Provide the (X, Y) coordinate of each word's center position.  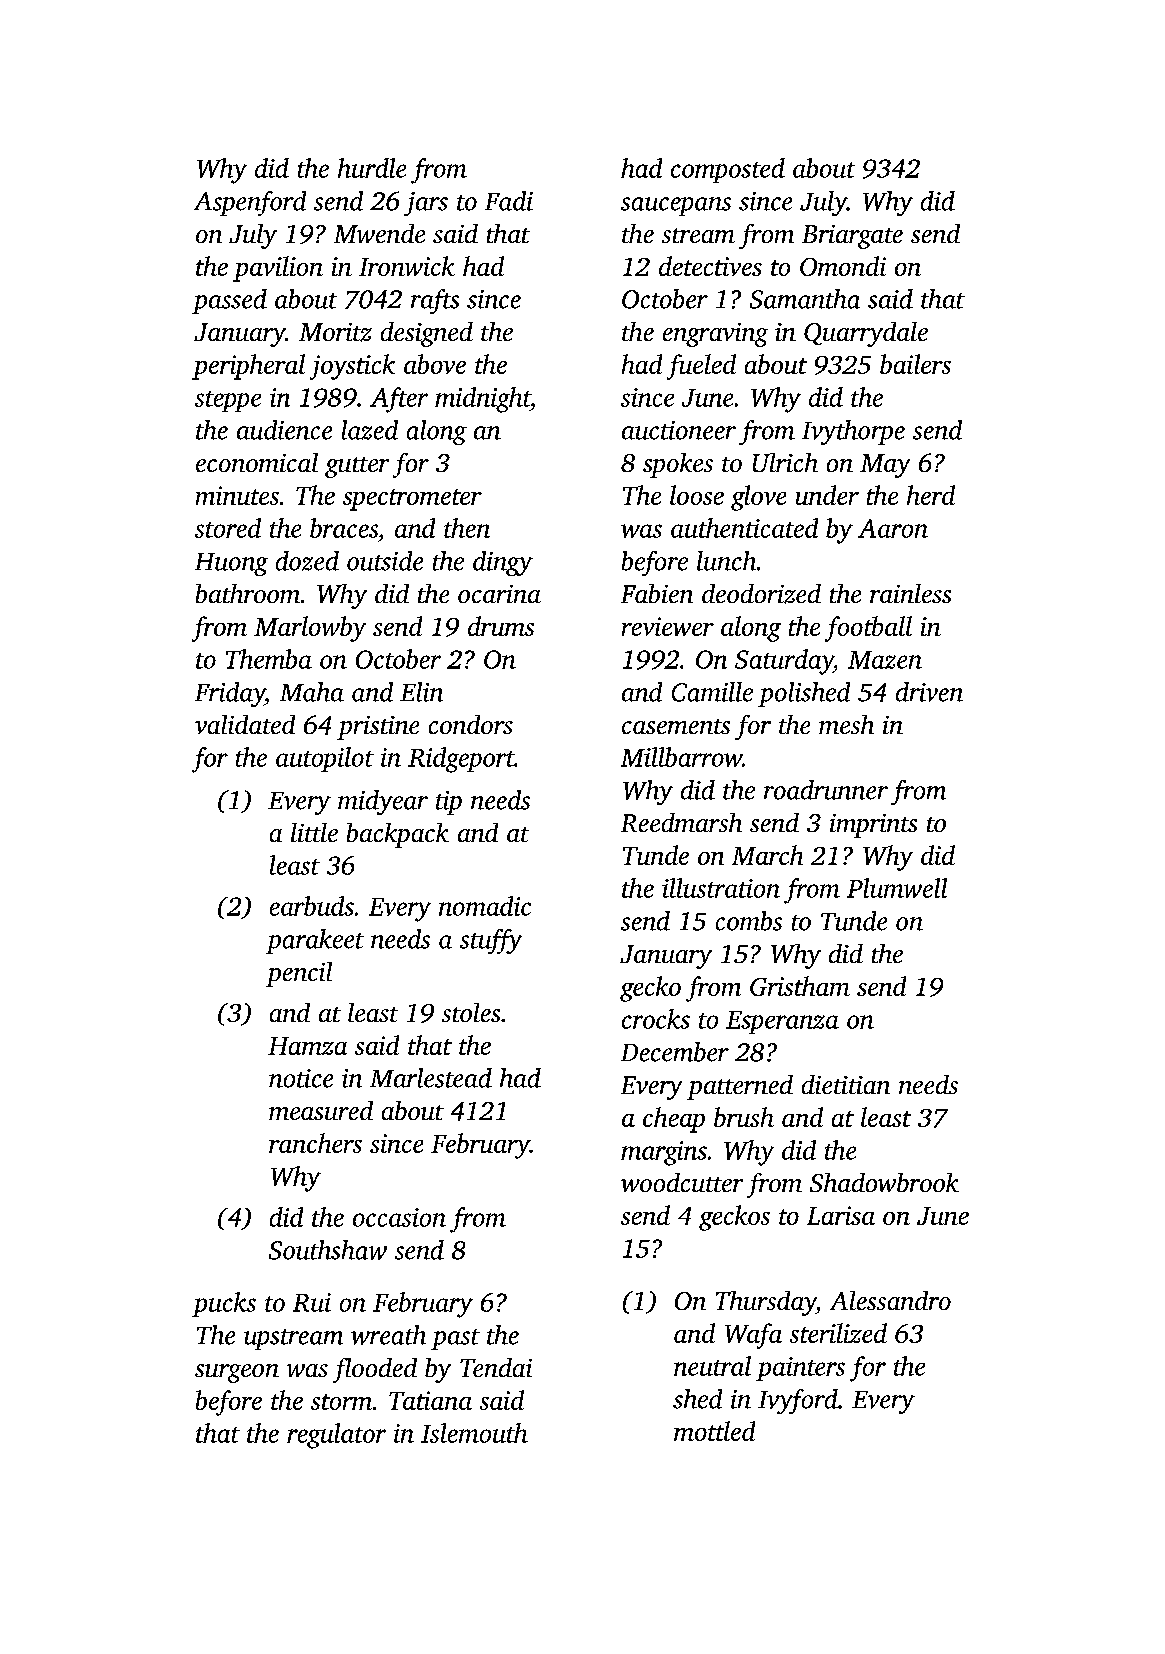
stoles (471, 1012)
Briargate (852, 237)
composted (728, 170)
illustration (721, 888)
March (767, 855)
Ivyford (798, 1401)
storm (341, 1402)
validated (245, 724)
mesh (846, 724)
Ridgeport (461, 760)
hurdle (372, 168)
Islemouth (474, 1433)
